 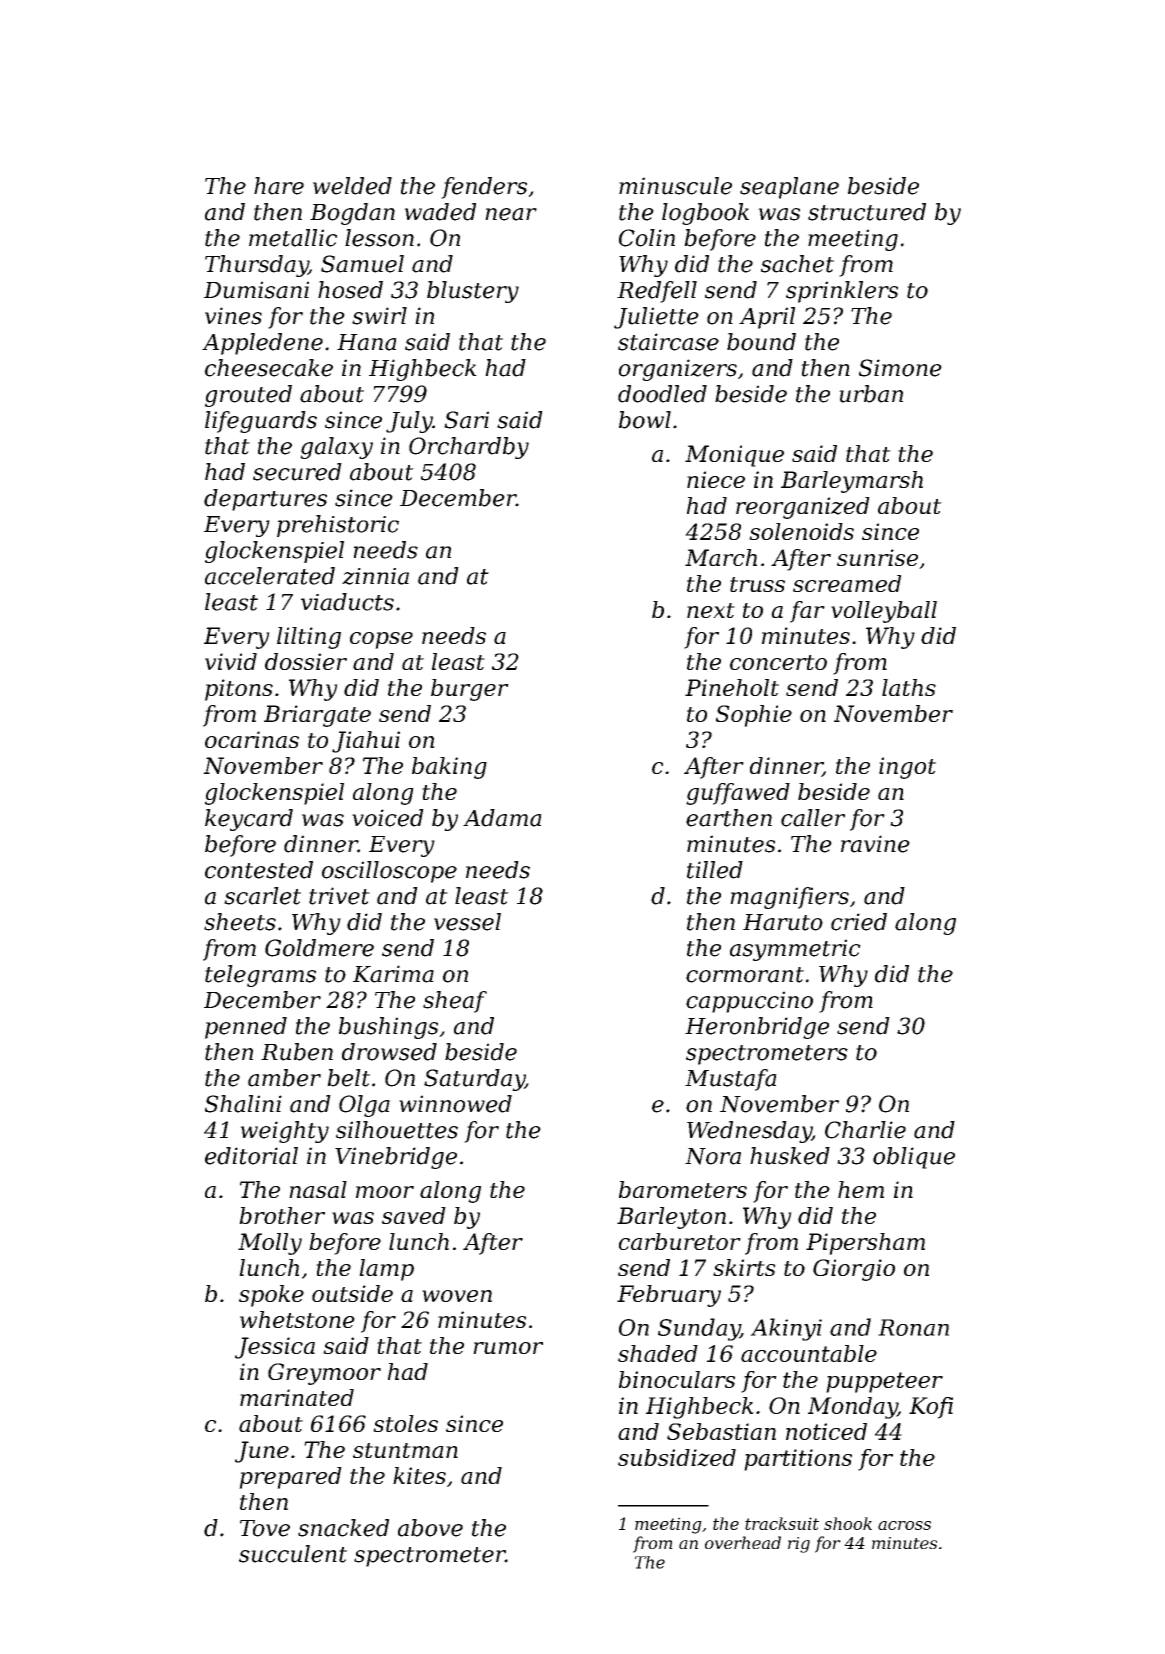 What do you see at coordinates (647, 238) in the page?
I see `Colin` at bounding box center [647, 238].
